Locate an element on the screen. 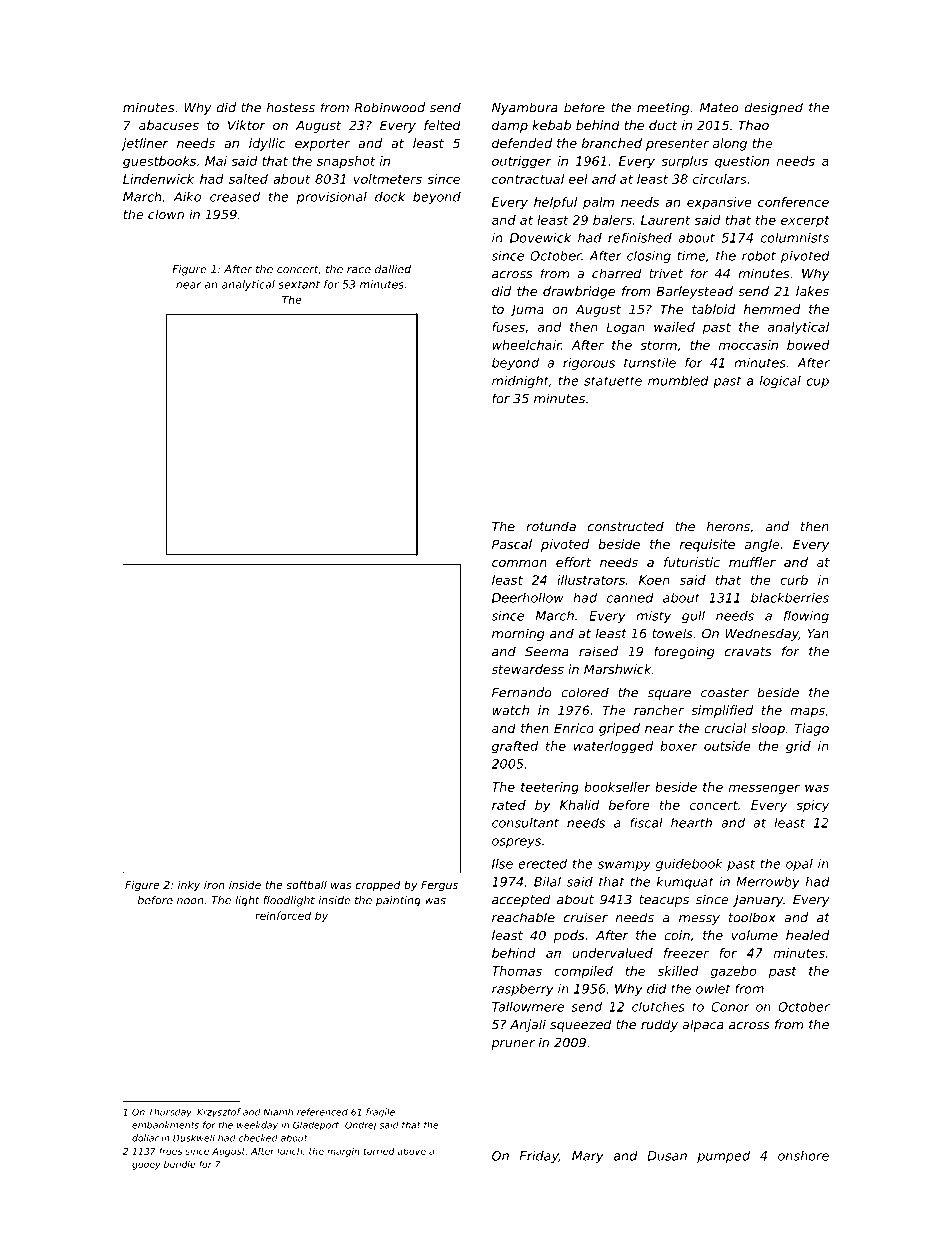 The height and width of the screenshot is (1233, 952). towels is located at coordinates (672, 633).
